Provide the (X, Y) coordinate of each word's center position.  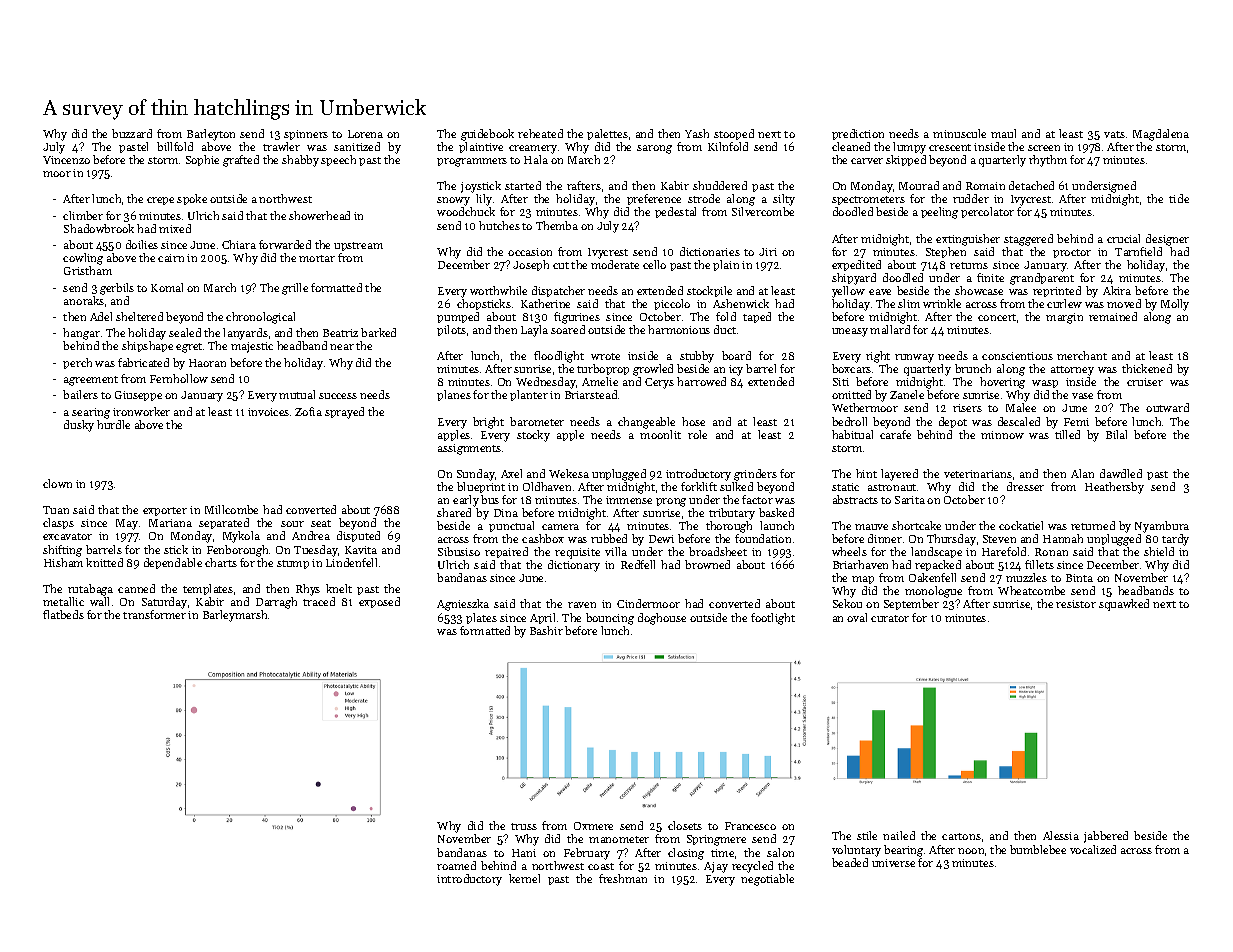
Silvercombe (763, 211)
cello (654, 264)
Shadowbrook (99, 228)
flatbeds (63, 614)
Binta (1079, 578)
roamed (456, 865)
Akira (1117, 290)
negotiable (767, 880)
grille (295, 289)
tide (1179, 198)
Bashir (546, 630)
